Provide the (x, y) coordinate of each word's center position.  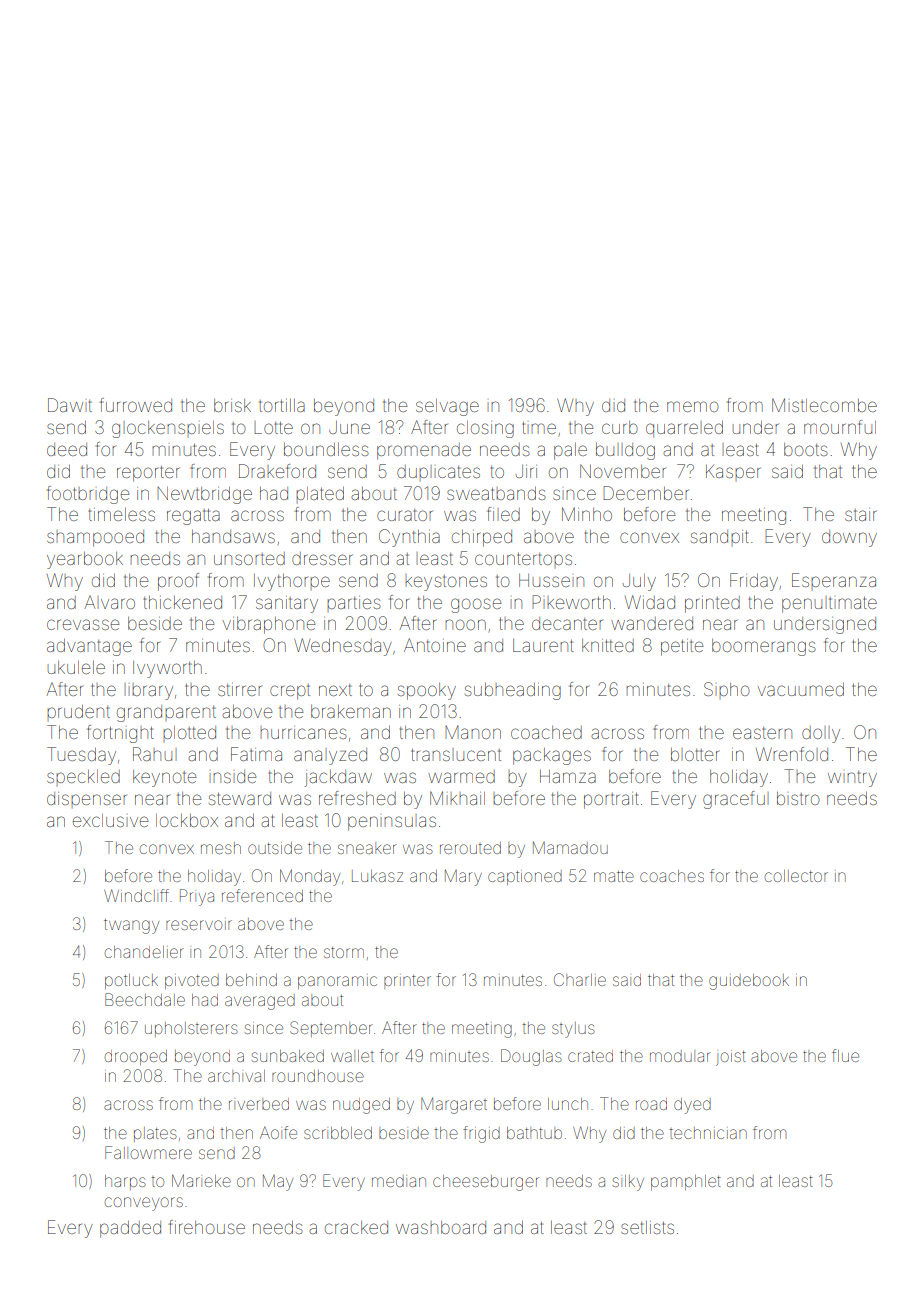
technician (708, 1133)
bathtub (534, 1133)
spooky (427, 691)
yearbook (85, 560)
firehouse (207, 1227)
